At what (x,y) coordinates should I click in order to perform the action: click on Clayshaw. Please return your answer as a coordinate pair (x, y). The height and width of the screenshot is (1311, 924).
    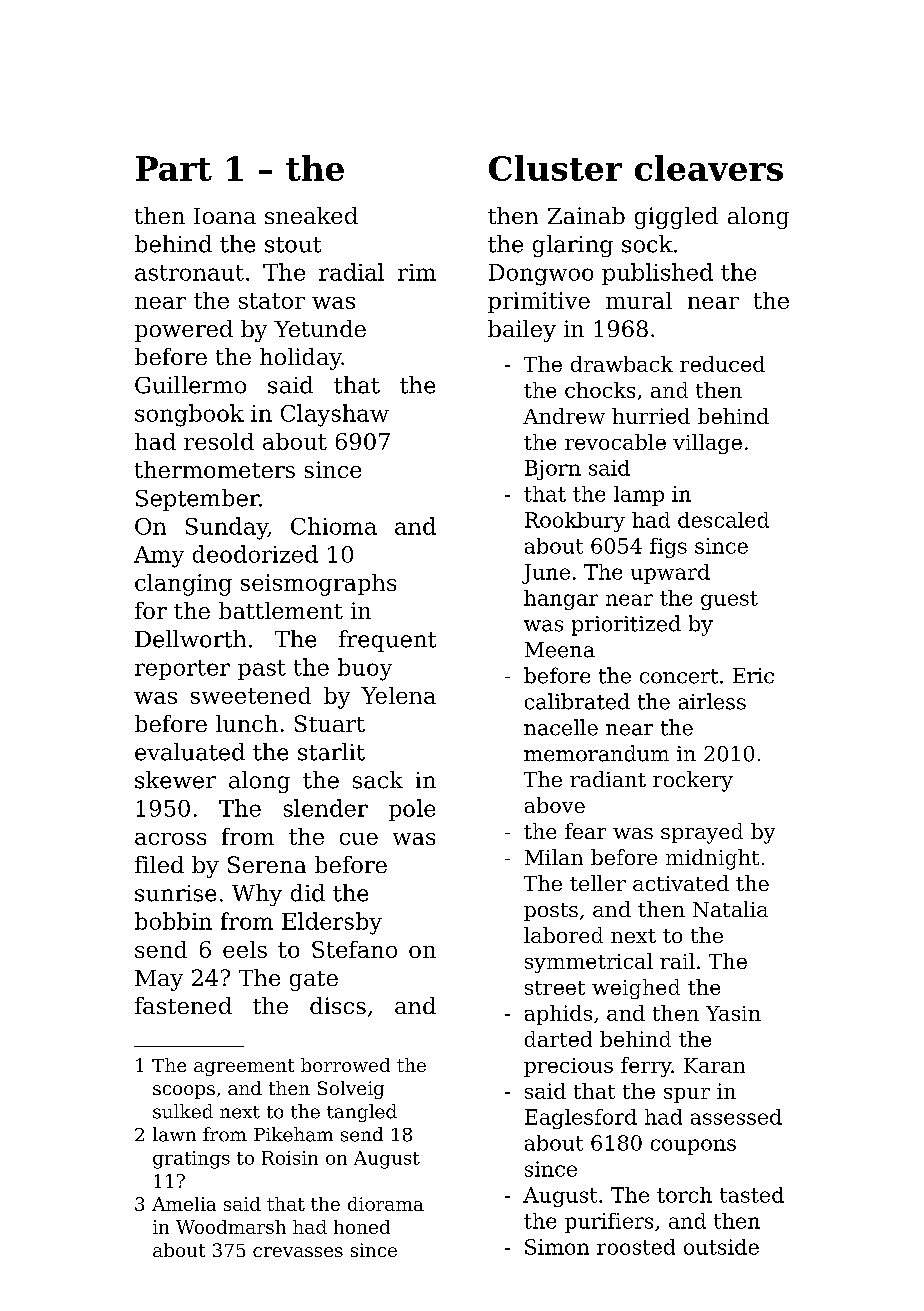
    Looking at the image, I should click on (335, 415).
